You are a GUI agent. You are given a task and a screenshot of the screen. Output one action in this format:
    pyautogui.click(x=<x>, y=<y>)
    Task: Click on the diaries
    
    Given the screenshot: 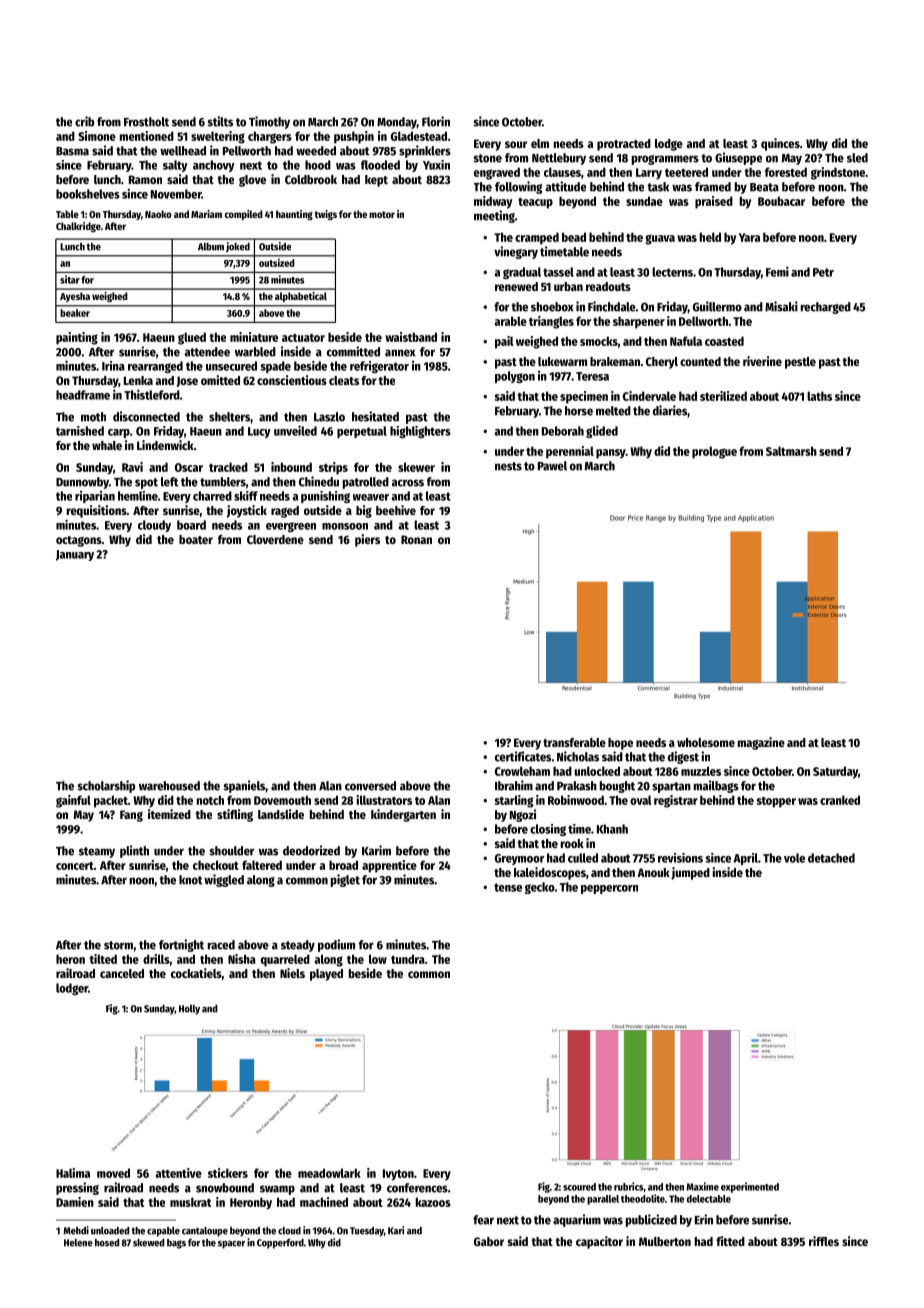 What is the action you would take?
    pyautogui.click(x=670, y=410)
